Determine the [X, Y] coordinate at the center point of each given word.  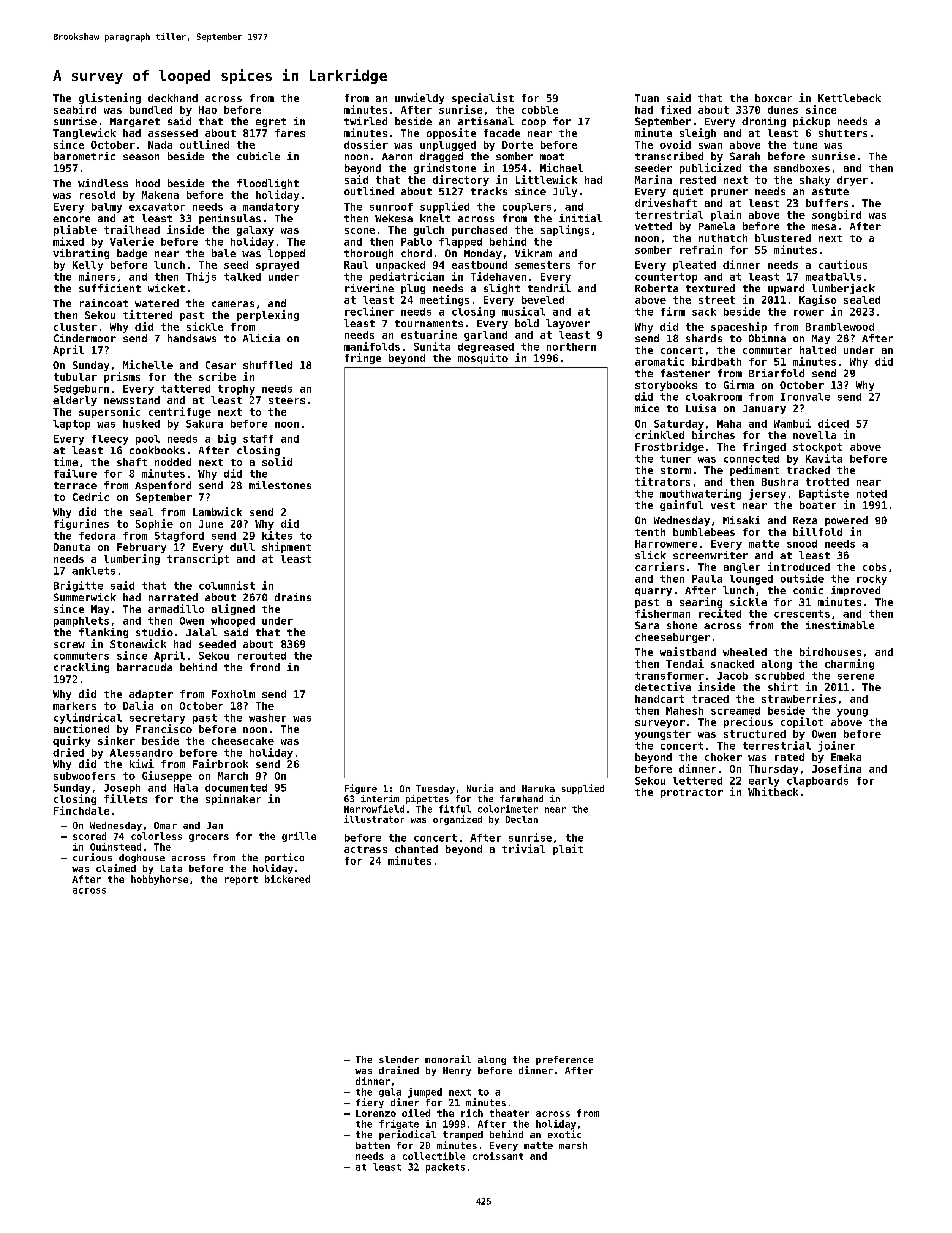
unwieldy [419, 98]
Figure [361, 789]
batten [373, 1145]
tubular [75, 377]
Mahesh [684, 711]
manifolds [372, 346]
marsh [573, 1145]
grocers [209, 838]
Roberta [656, 288]
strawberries [799, 698]
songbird [836, 215]
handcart [659, 699]
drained [399, 1070]
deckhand [173, 98]
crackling [81, 668]
